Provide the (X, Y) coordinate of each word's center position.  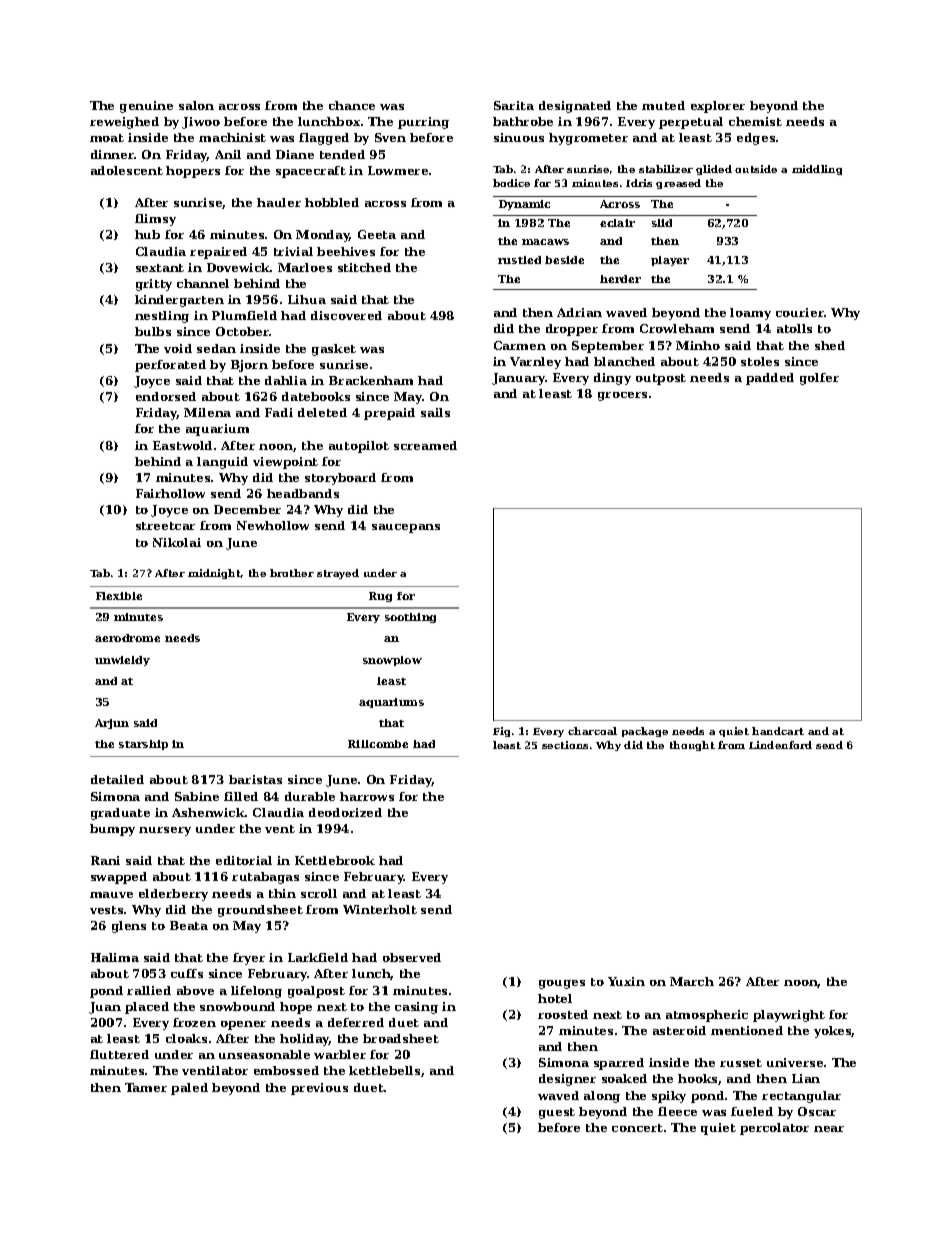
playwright (789, 1016)
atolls (794, 328)
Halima (115, 957)
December (247, 509)
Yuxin (626, 981)
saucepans (406, 528)
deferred (356, 1022)
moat (107, 138)
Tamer (146, 1087)
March (692, 981)
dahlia (286, 380)
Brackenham (371, 380)
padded (770, 379)
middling (817, 170)
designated (575, 107)
